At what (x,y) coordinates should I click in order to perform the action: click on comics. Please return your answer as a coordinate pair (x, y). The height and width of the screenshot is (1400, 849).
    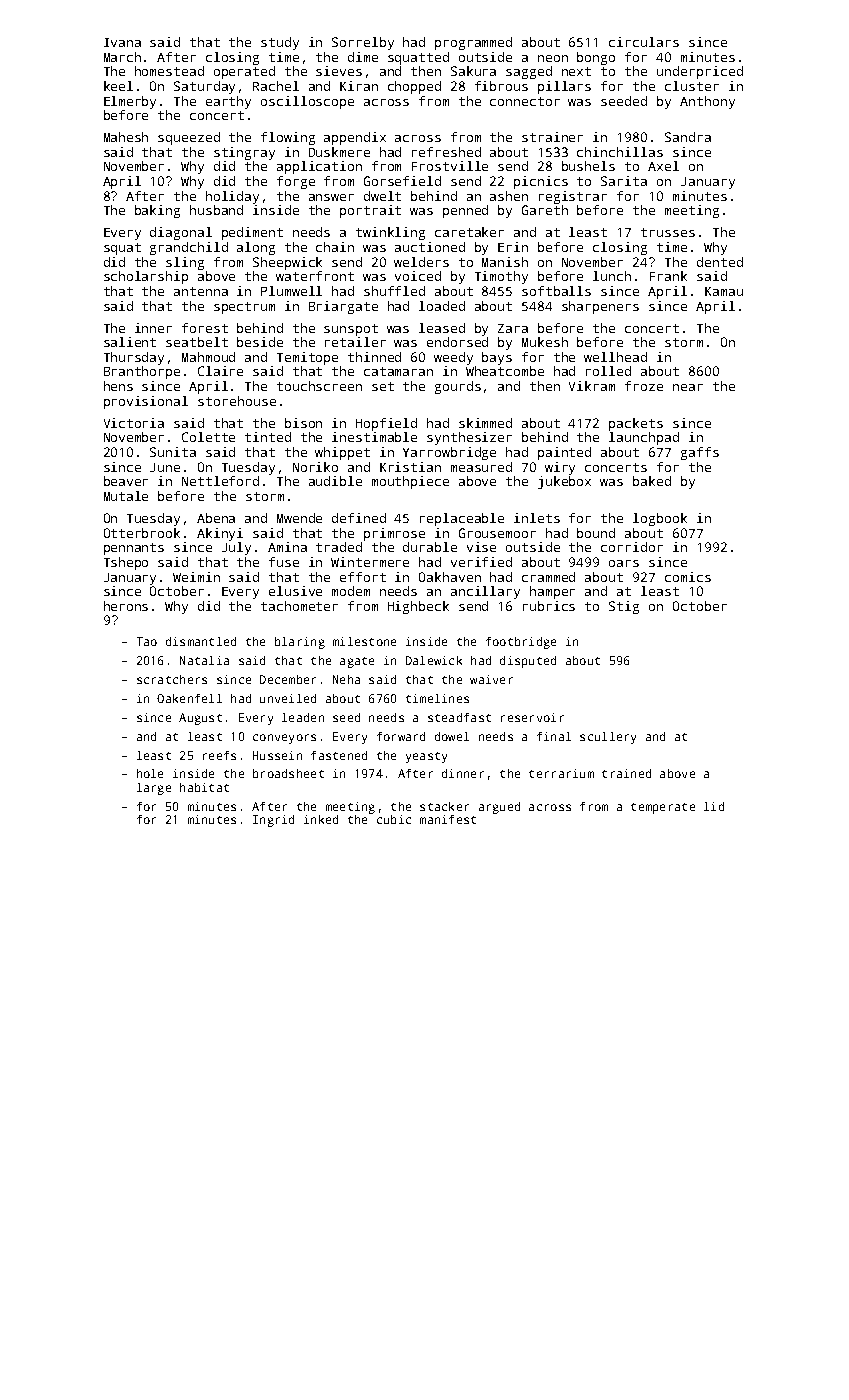
    Looking at the image, I should click on (688, 577).
